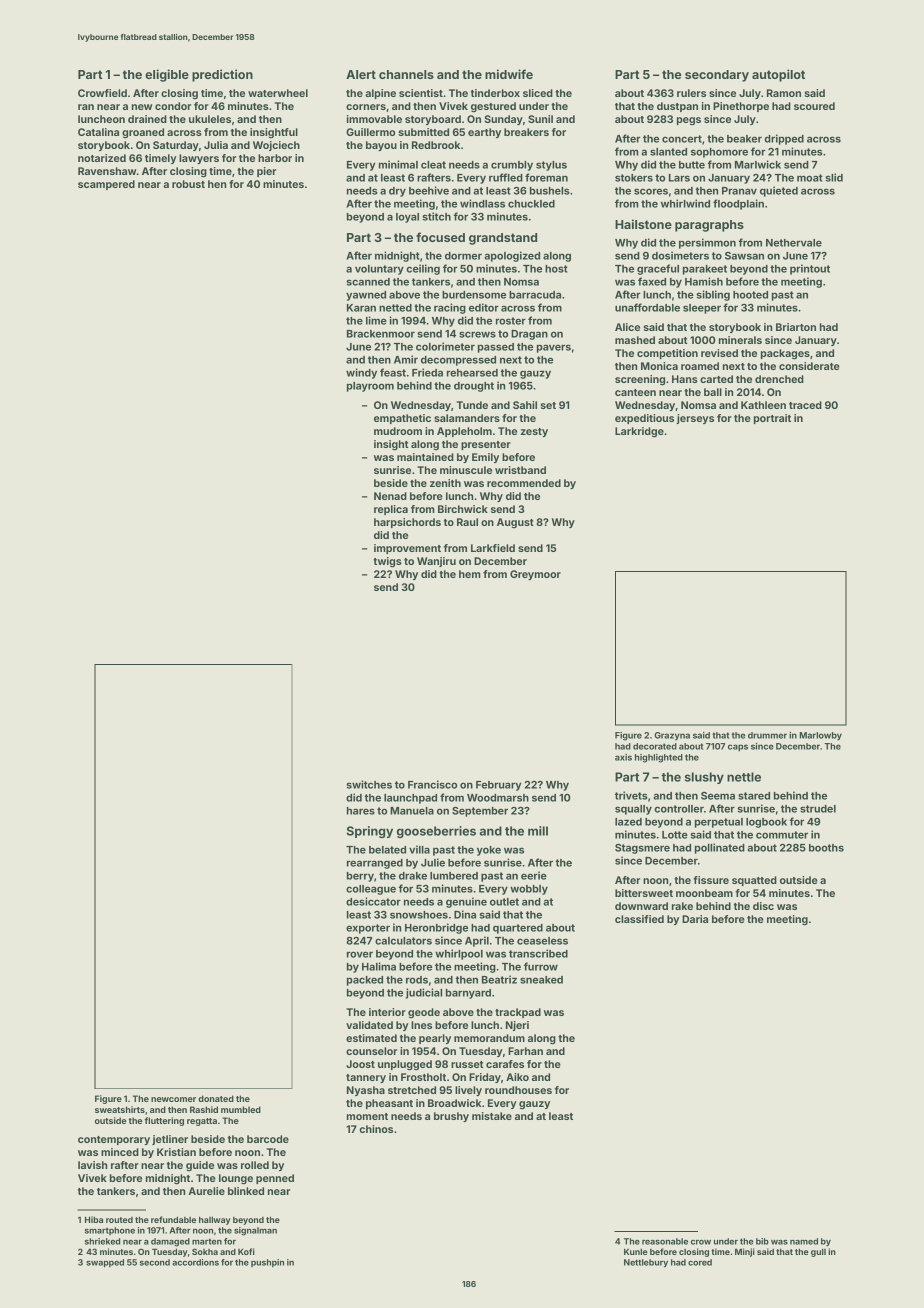 Image resolution: width=924 pixels, height=1308 pixels. I want to click on twigs, so click(387, 562).
